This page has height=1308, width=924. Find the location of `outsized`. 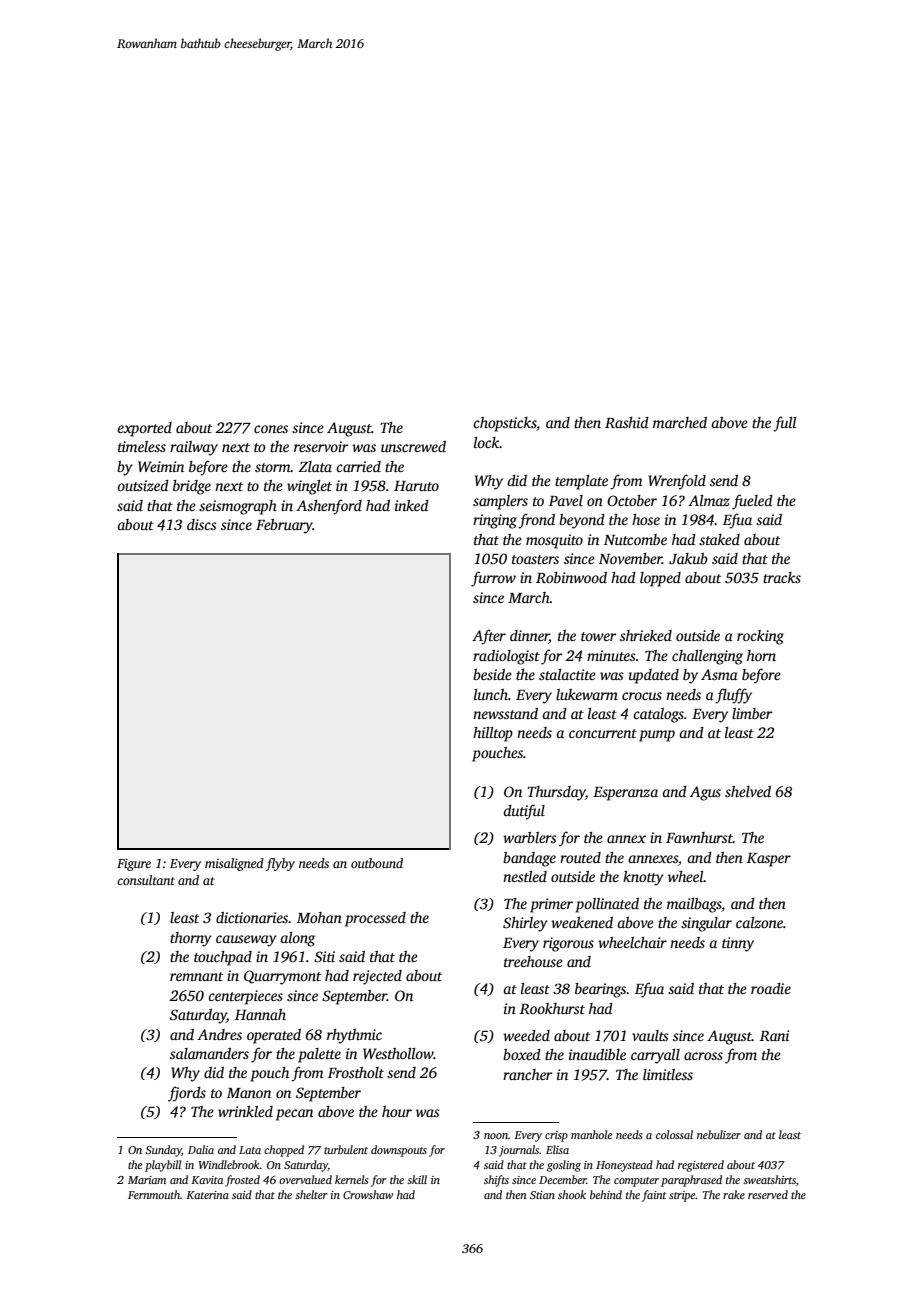

outsized is located at coordinates (143, 485).
